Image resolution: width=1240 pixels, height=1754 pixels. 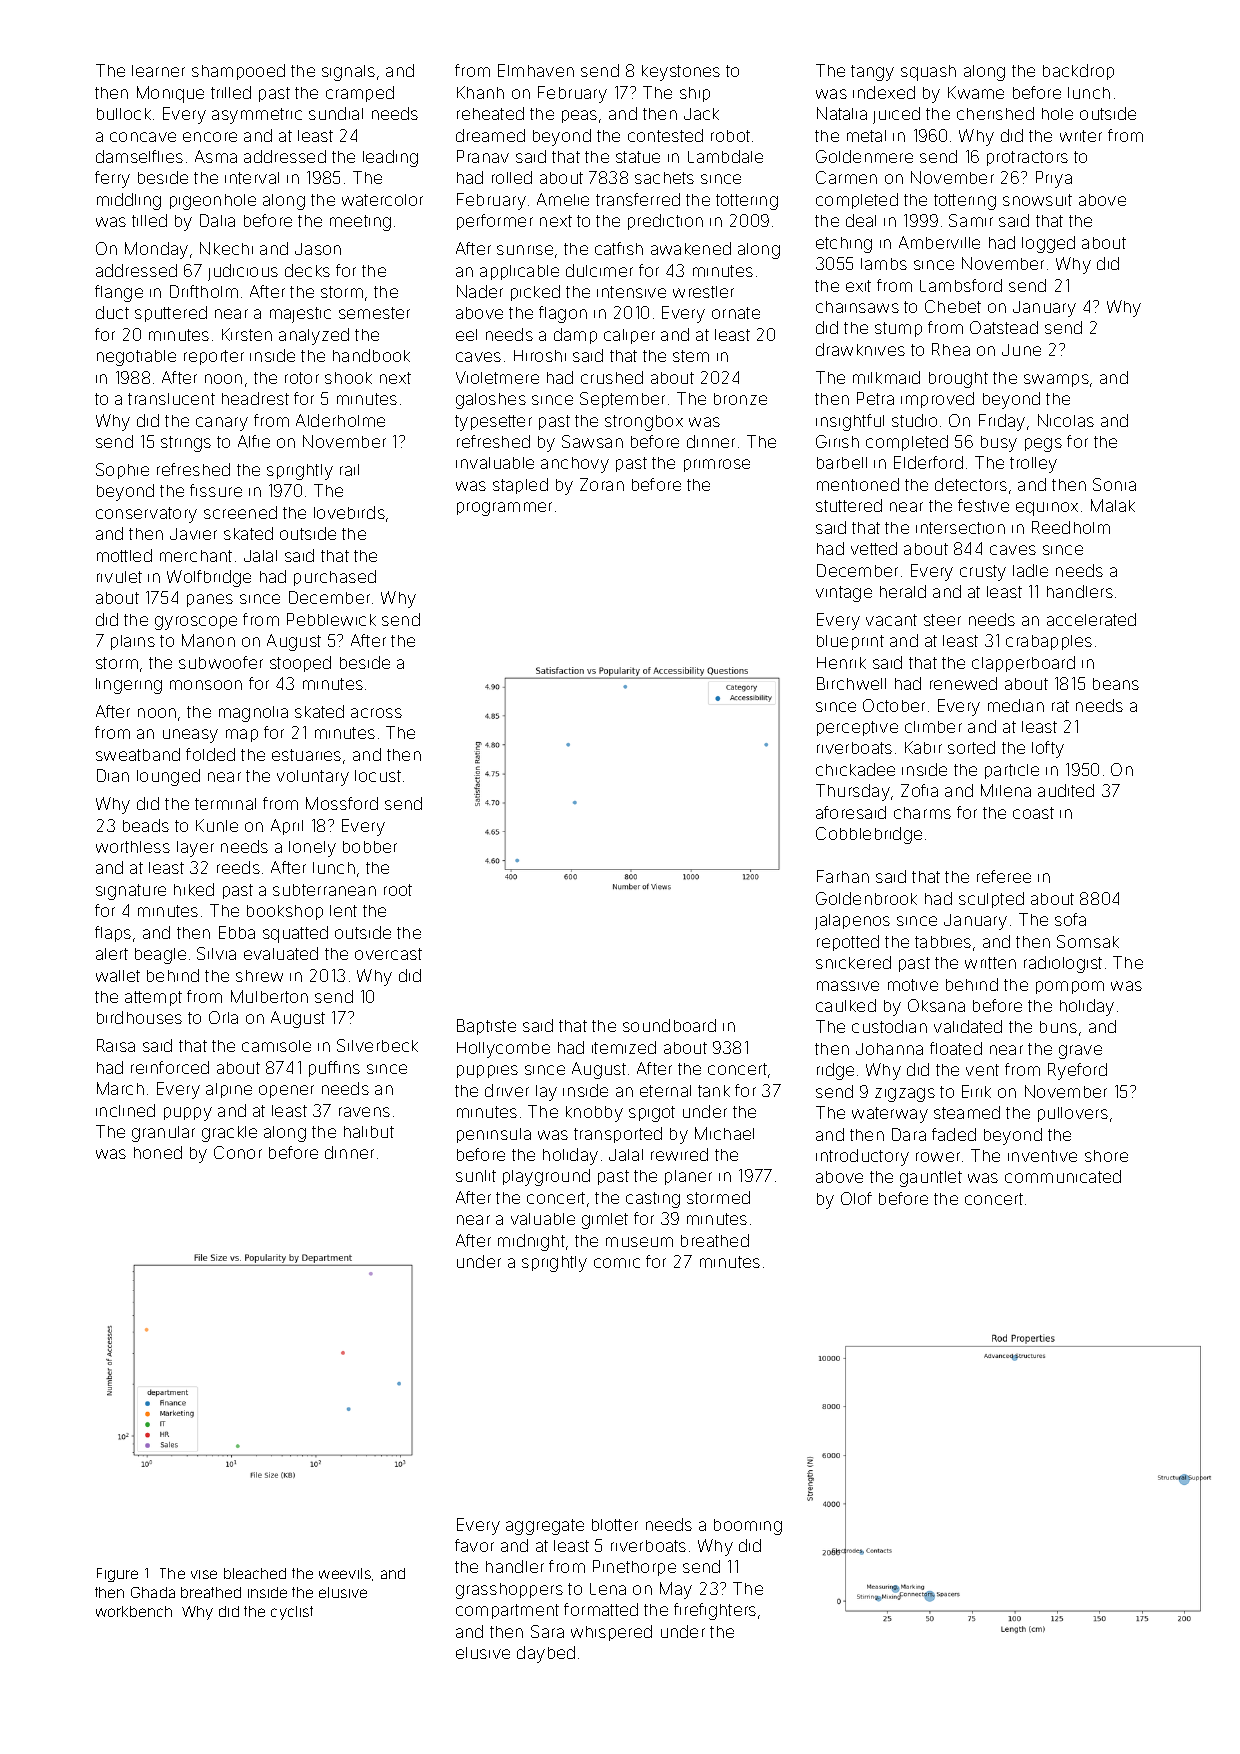 I want to click on chickadee, so click(x=855, y=769).
